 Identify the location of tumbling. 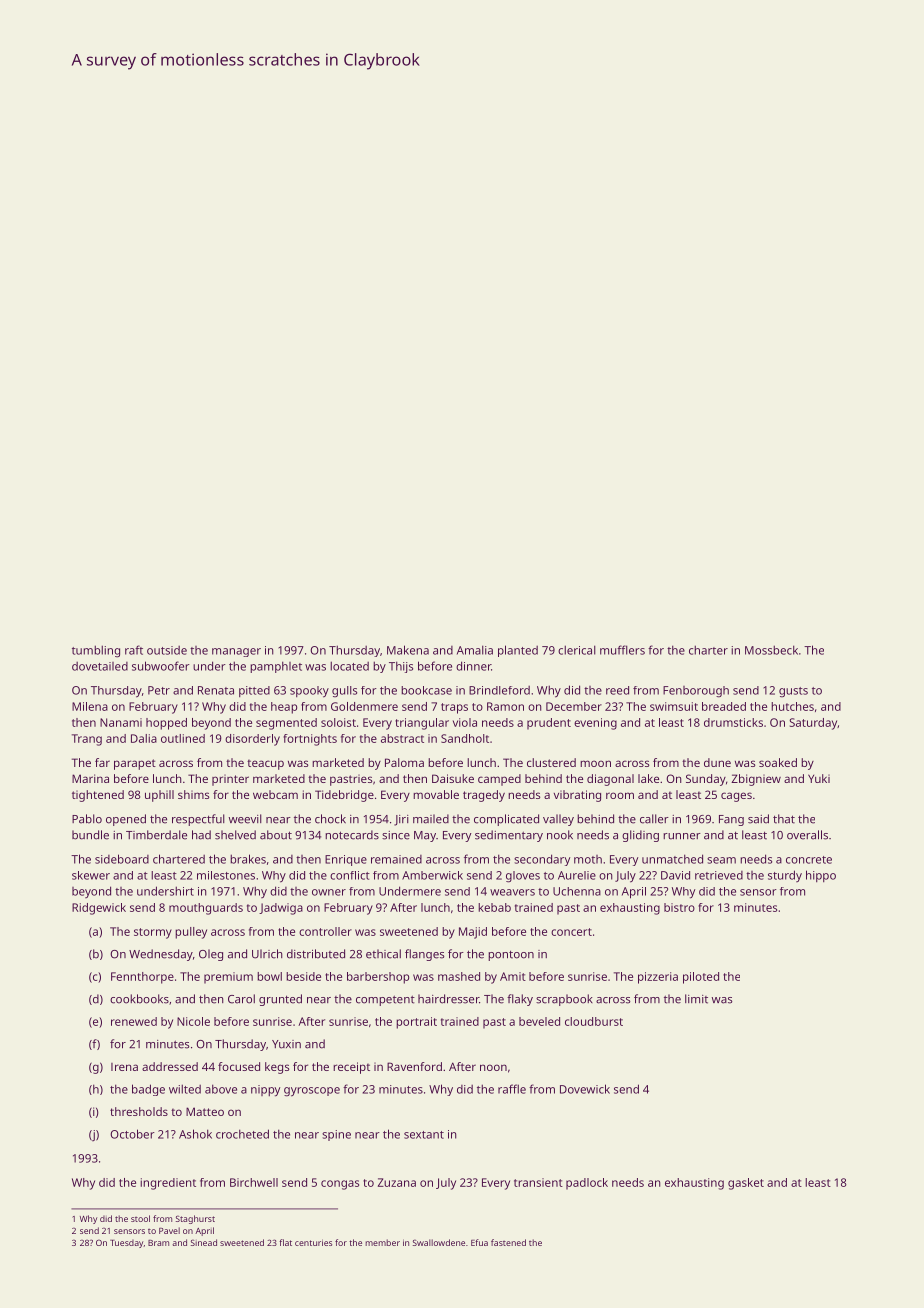
(96, 651).
